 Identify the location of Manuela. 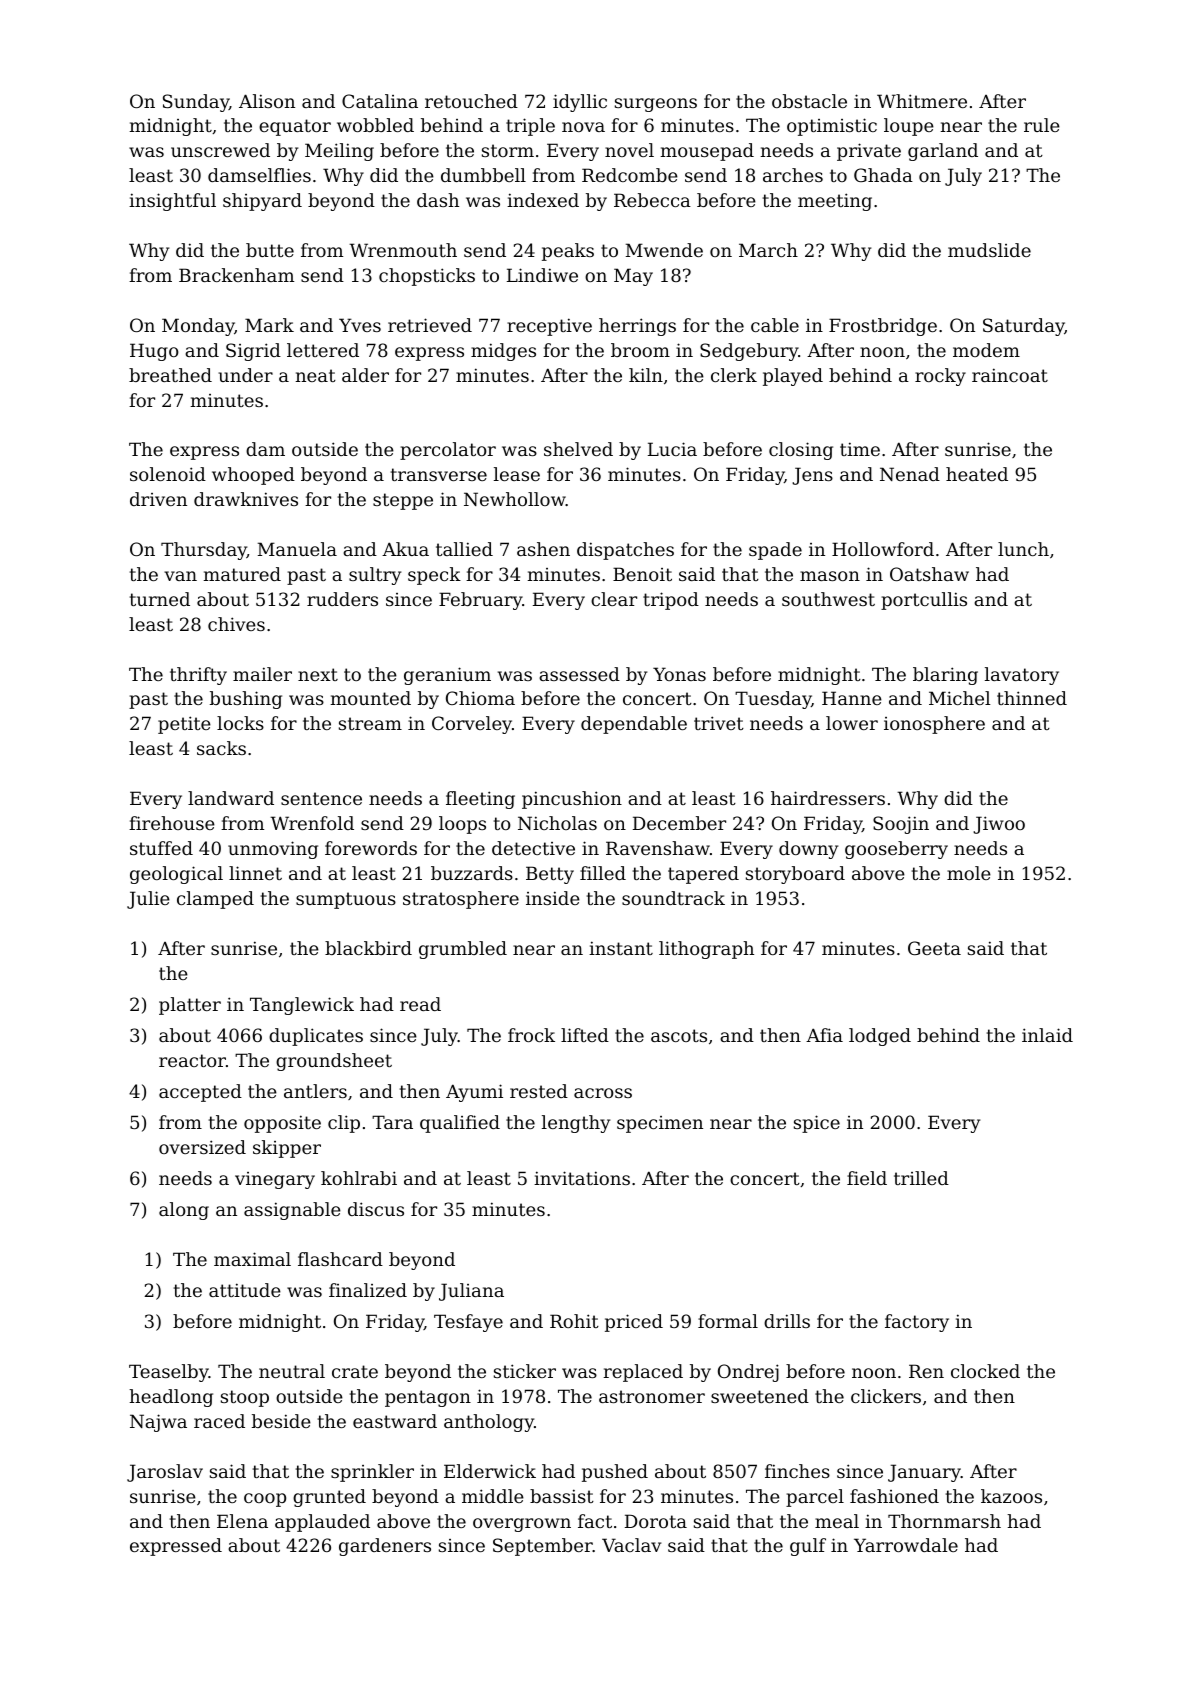
(297, 549).
